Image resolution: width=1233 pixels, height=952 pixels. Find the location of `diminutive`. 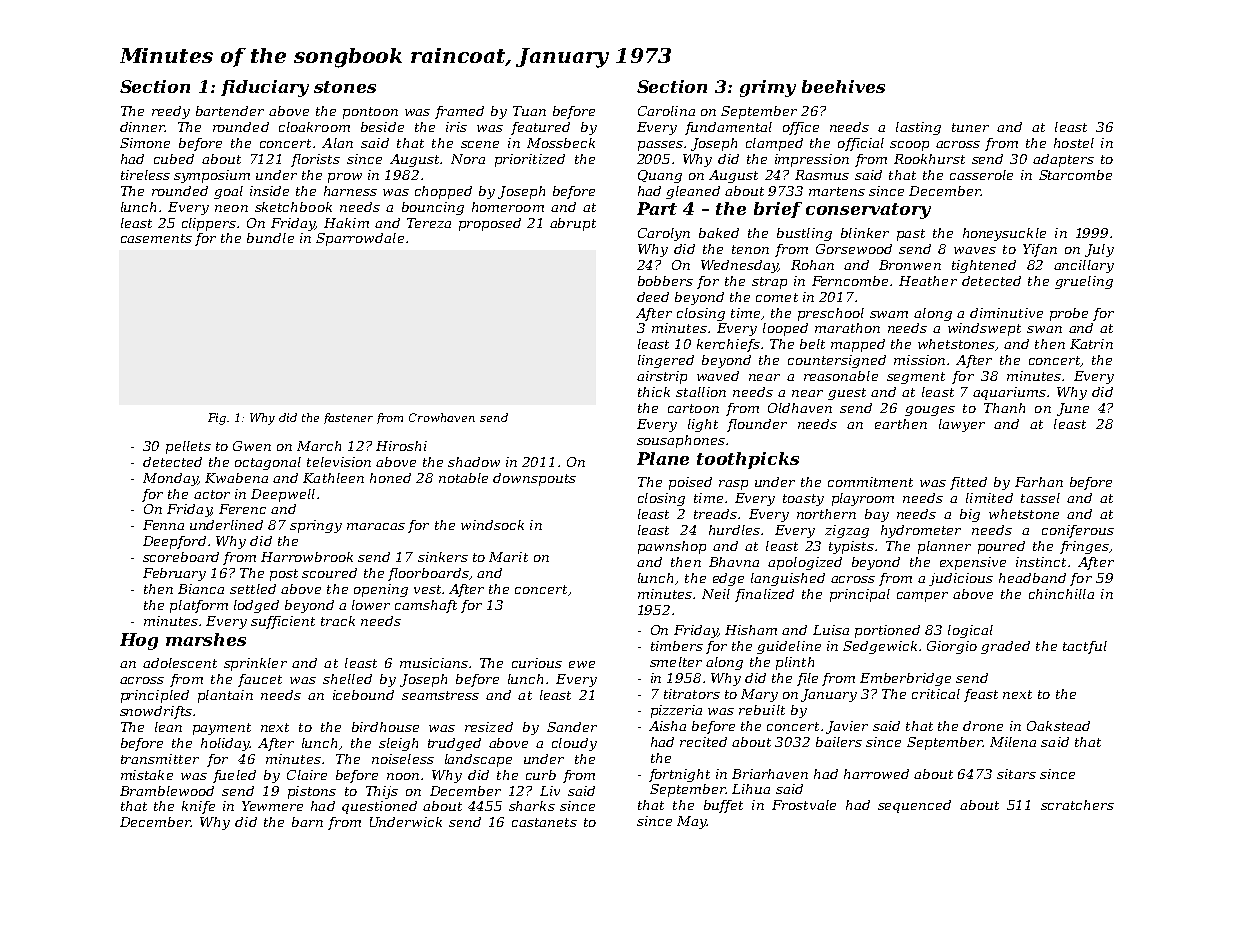

diminutive is located at coordinates (1006, 313).
